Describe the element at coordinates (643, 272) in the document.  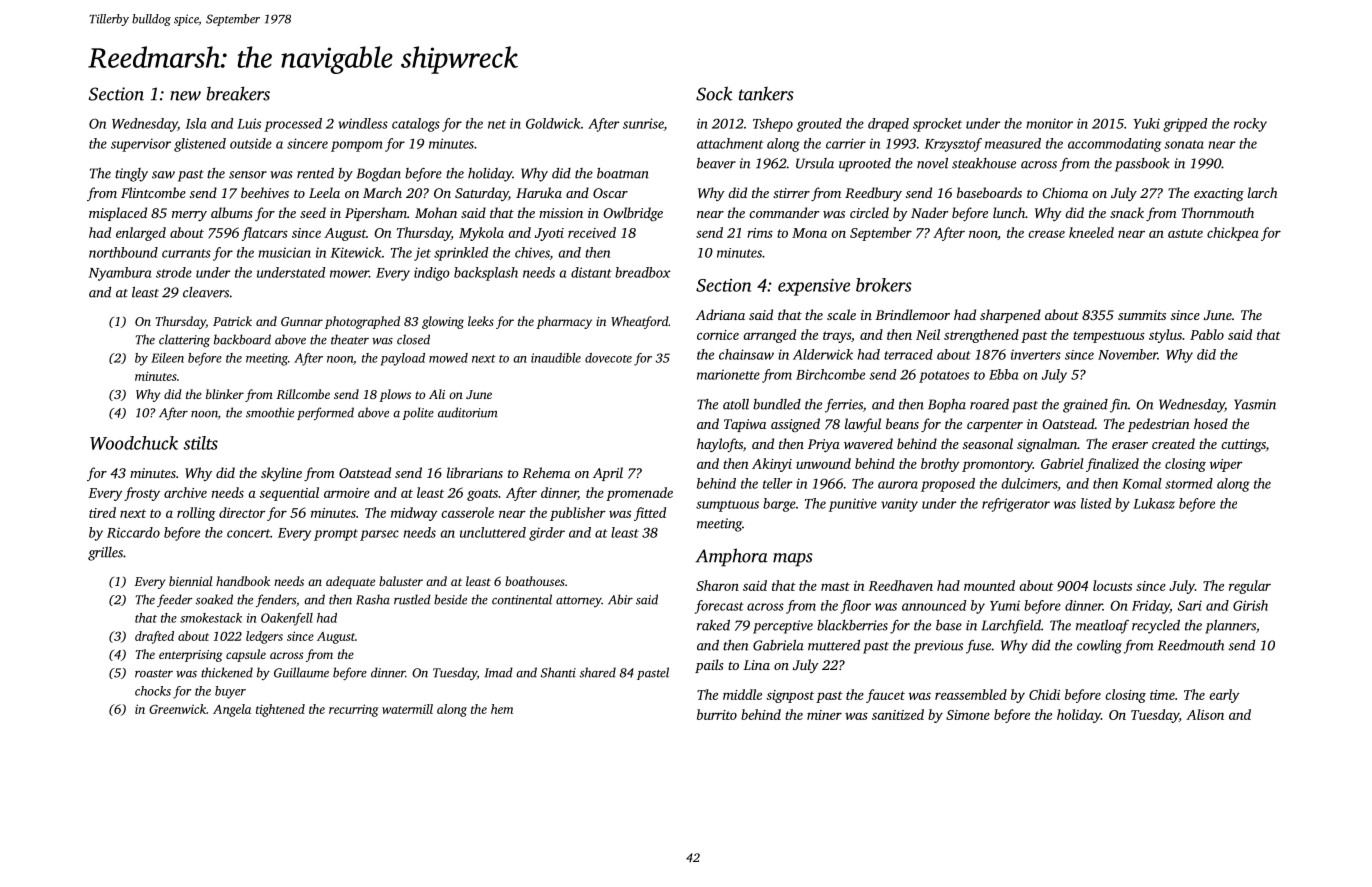
I see `breadbox` at that location.
